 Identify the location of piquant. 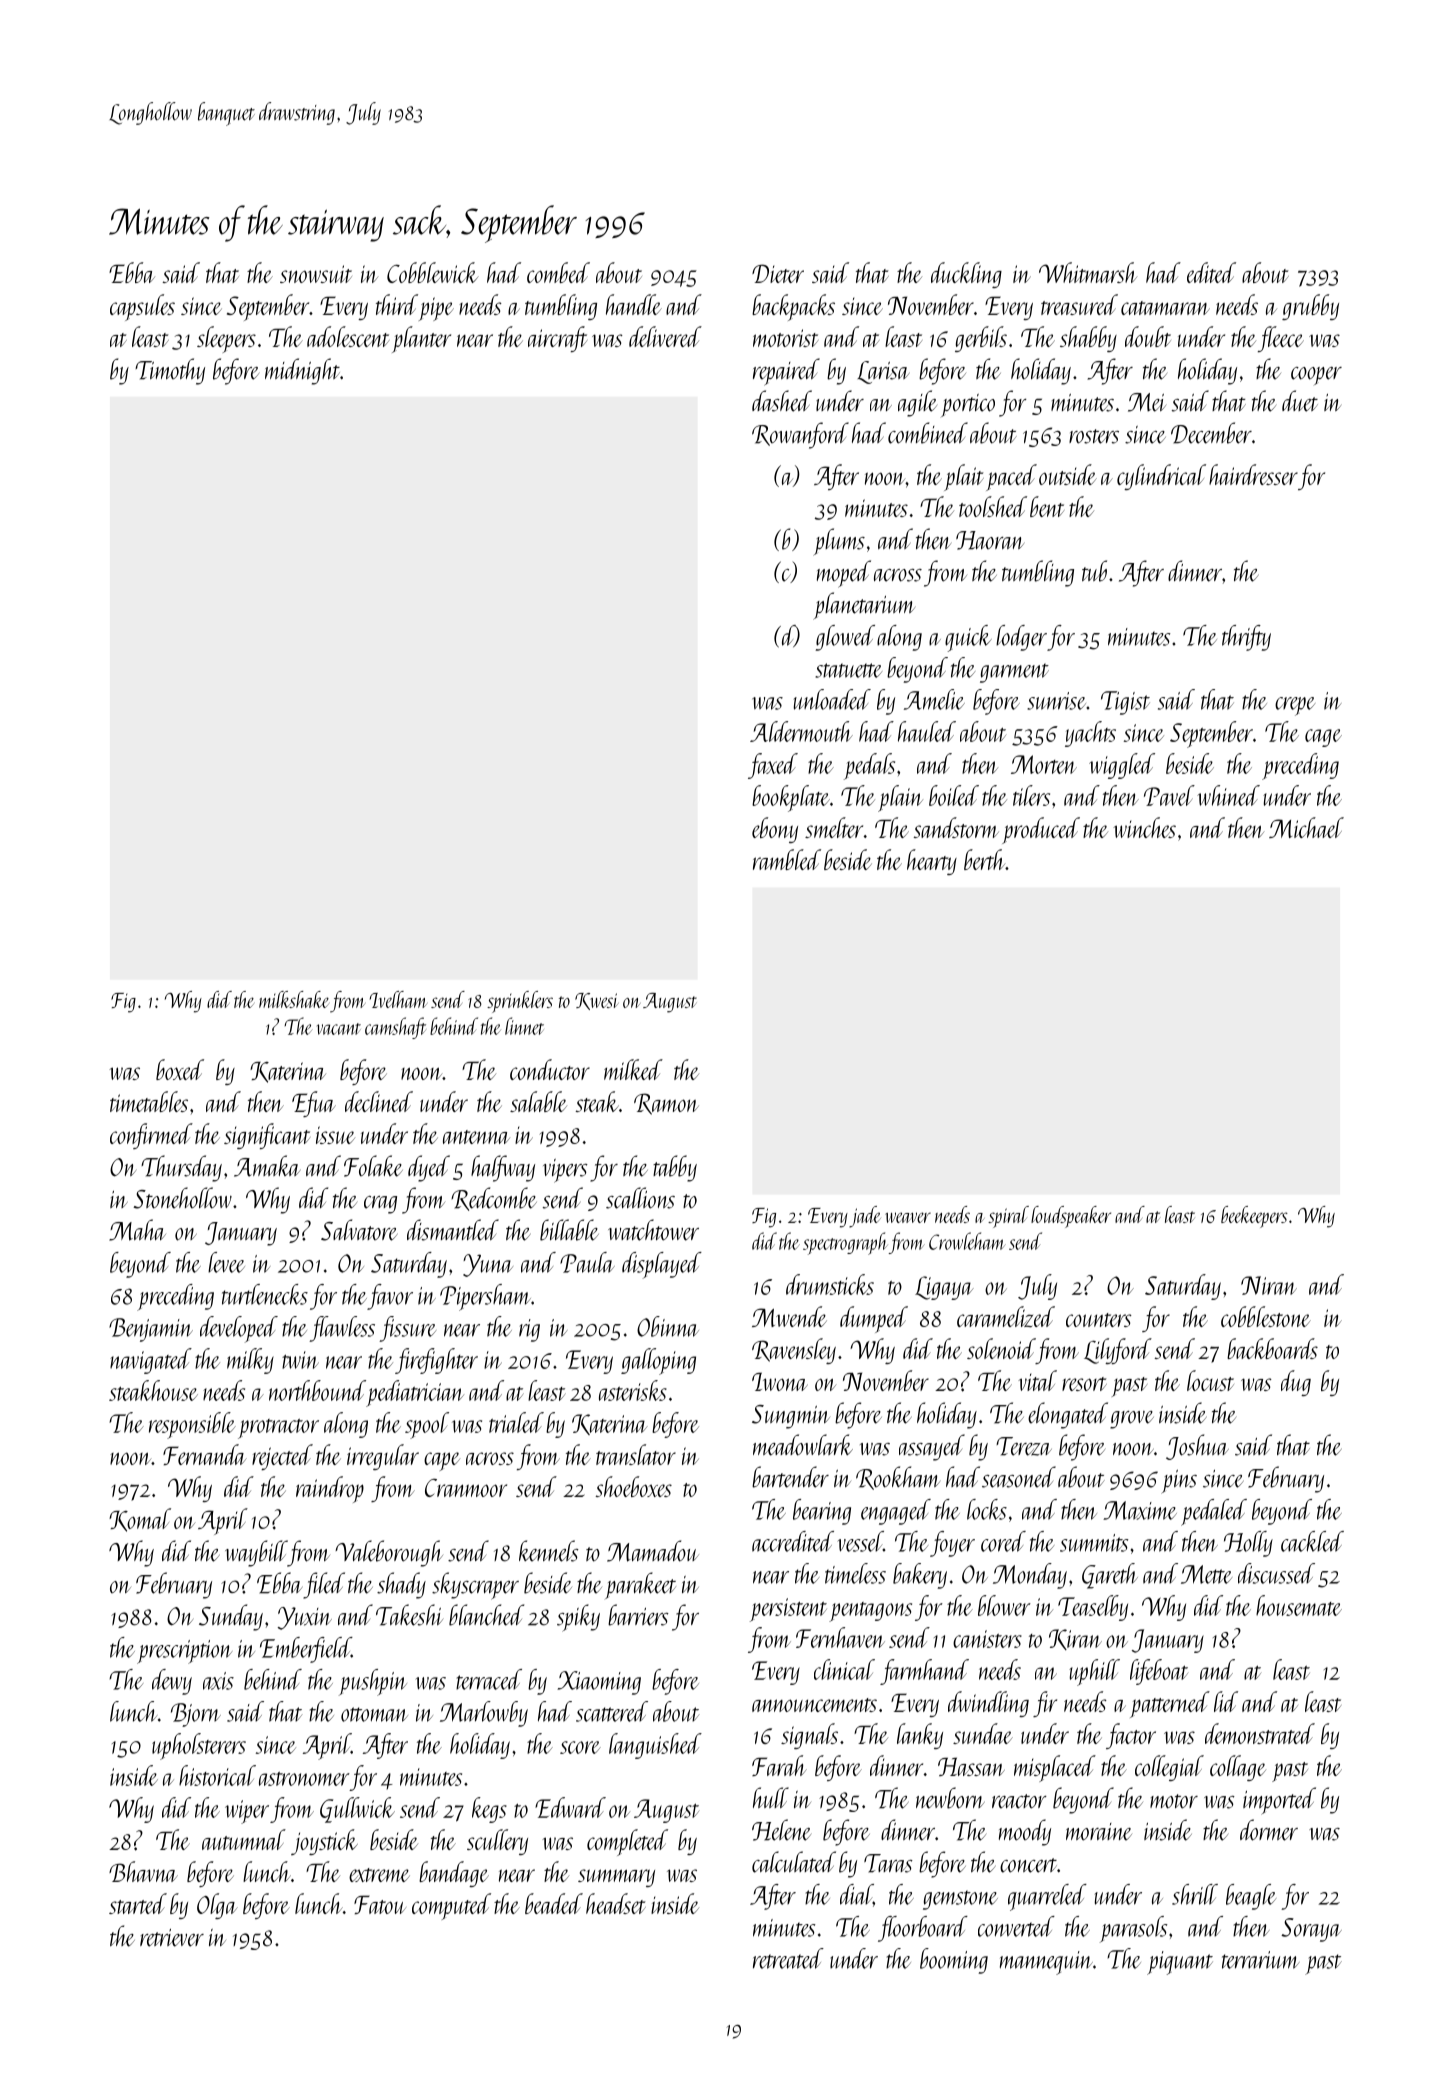
(1180, 1963).
